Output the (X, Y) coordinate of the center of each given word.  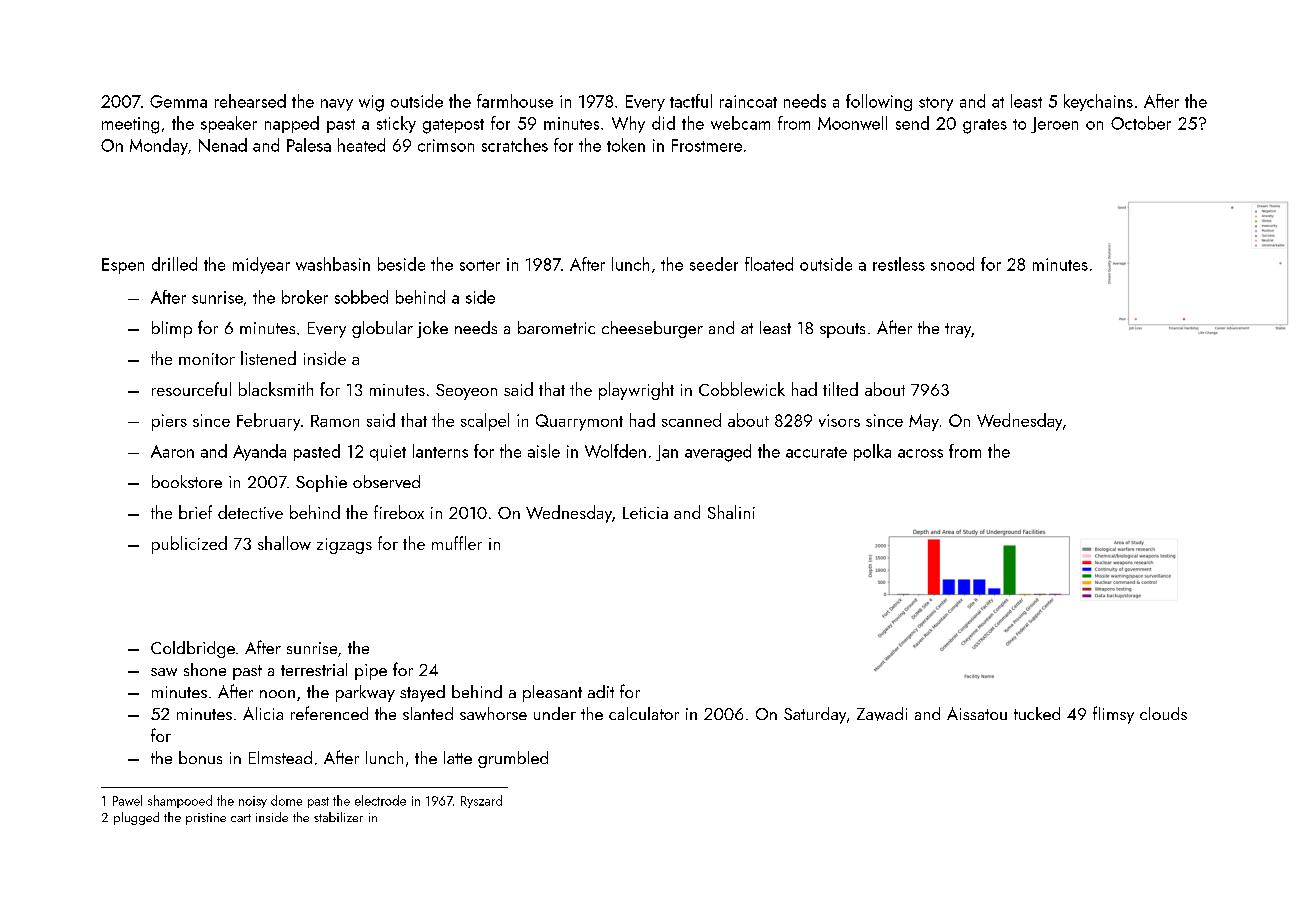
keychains (1098, 102)
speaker (229, 124)
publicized (189, 545)
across (920, 453)
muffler (457, 543)
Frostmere (707, 145)
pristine (206, 819)
